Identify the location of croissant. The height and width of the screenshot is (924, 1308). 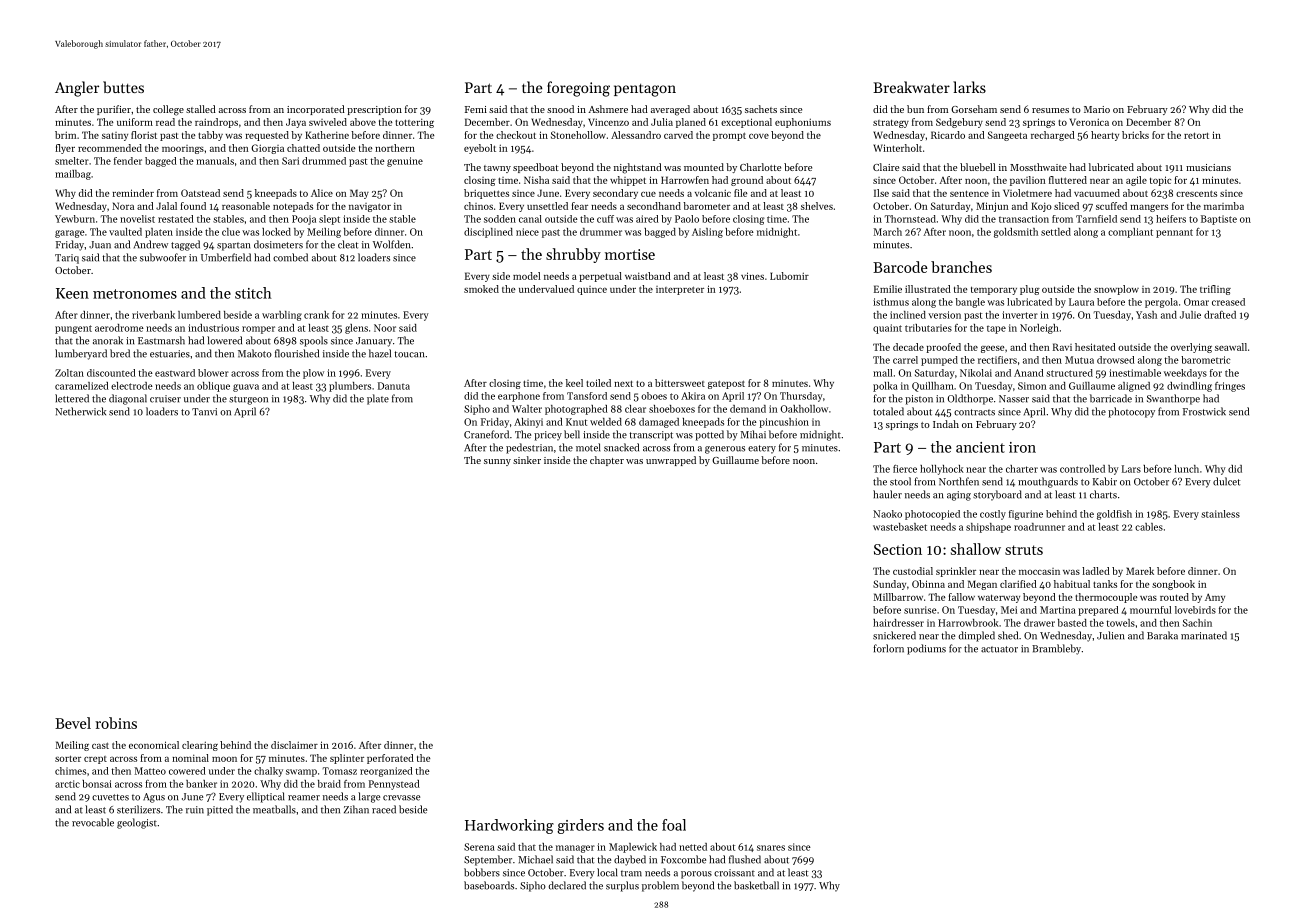
(734, 873).
